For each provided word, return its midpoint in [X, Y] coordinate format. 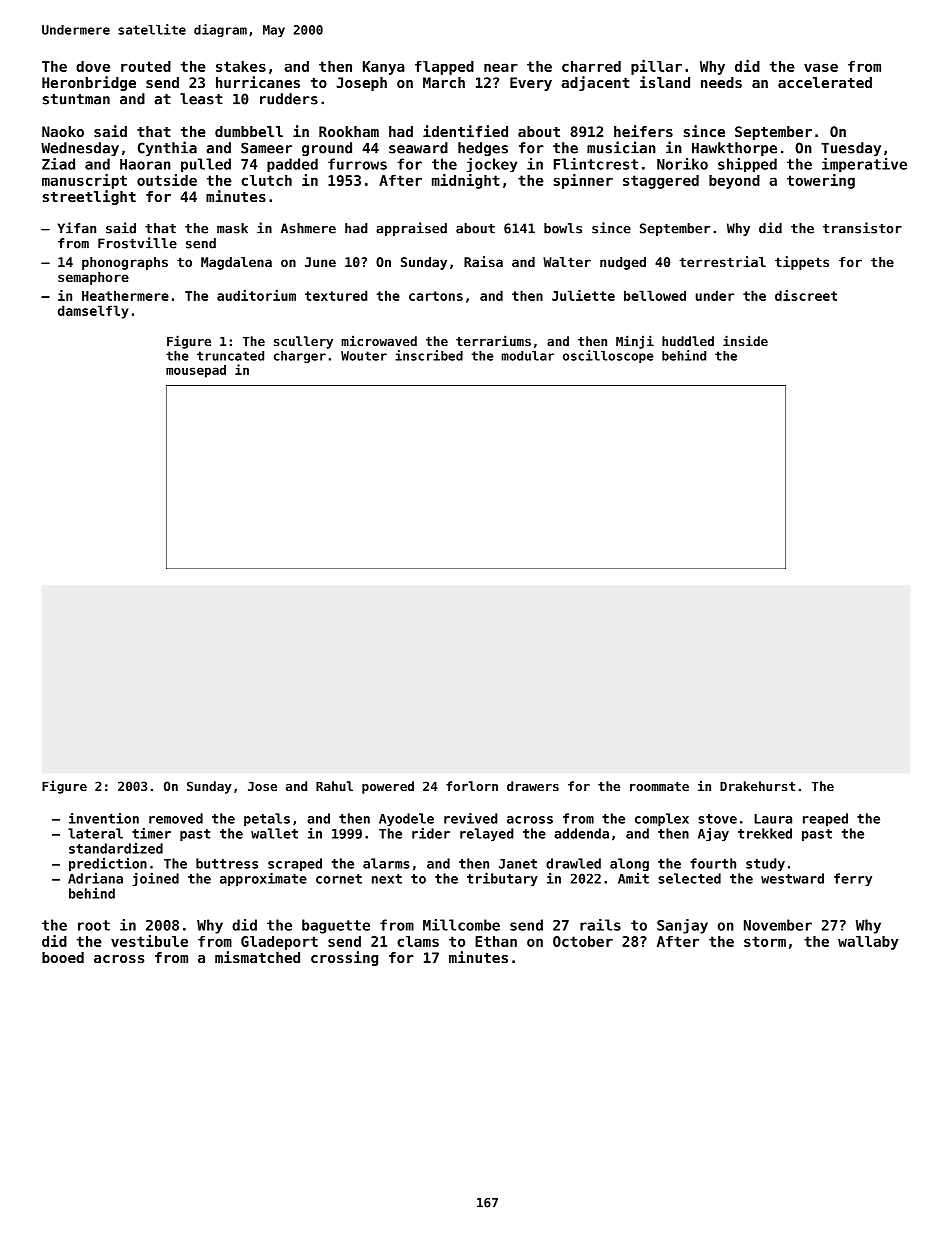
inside [745, 340]
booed [63, 957]
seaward [418, 148]
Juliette [583, 295]
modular [527, 356]
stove [717, 819]
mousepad [196, 371]
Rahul [334, 786]
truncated [230, 356]
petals [267, 820]
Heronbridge [89, 83]
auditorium [256, 295]
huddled [688, 341]
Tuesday [851, 149]
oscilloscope [608, 356]
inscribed [429, 355]
